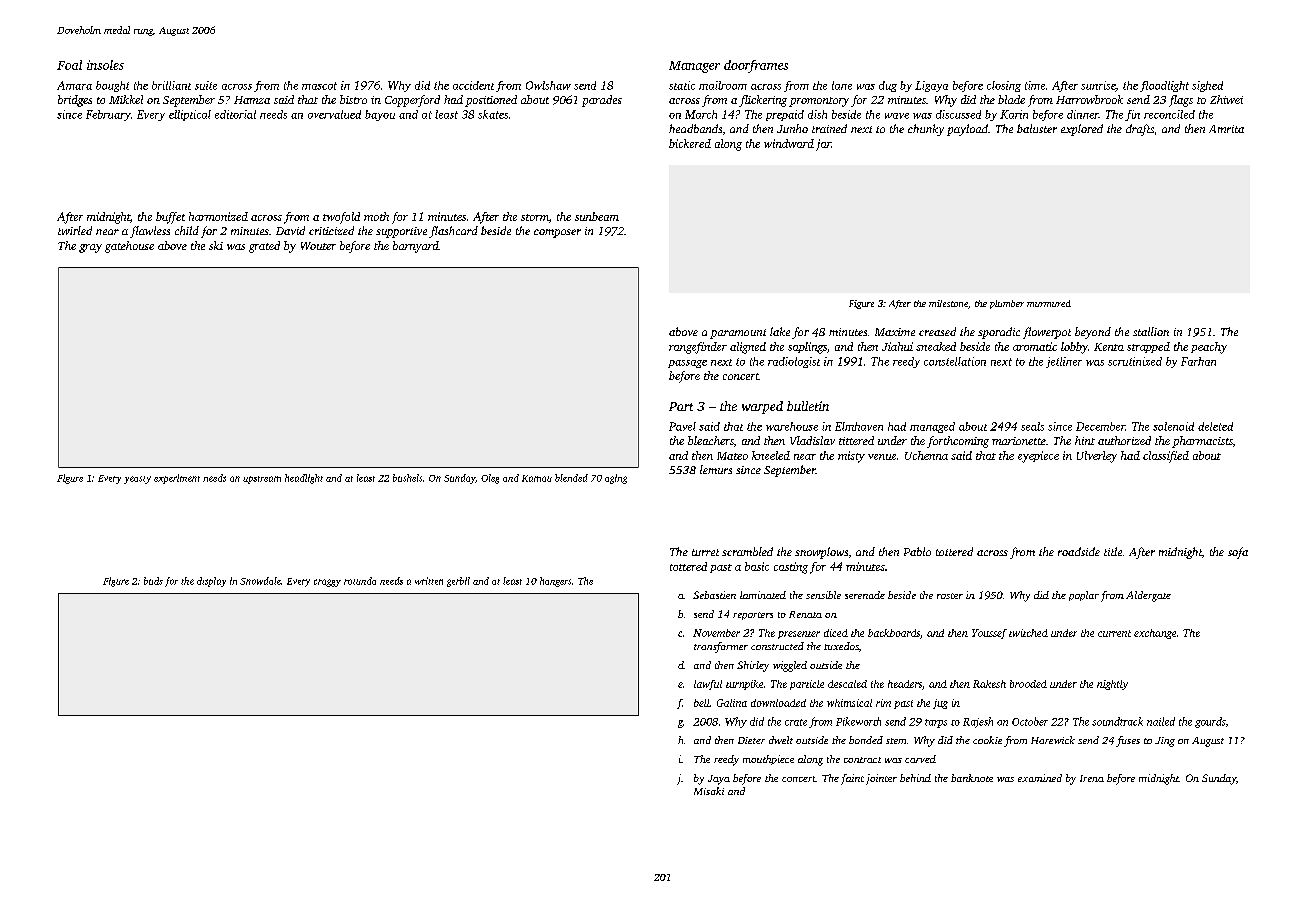  What do you see at coordinates (694, 67) in the screenshot?
I see `Manager` at bounding box center [694, 67].
